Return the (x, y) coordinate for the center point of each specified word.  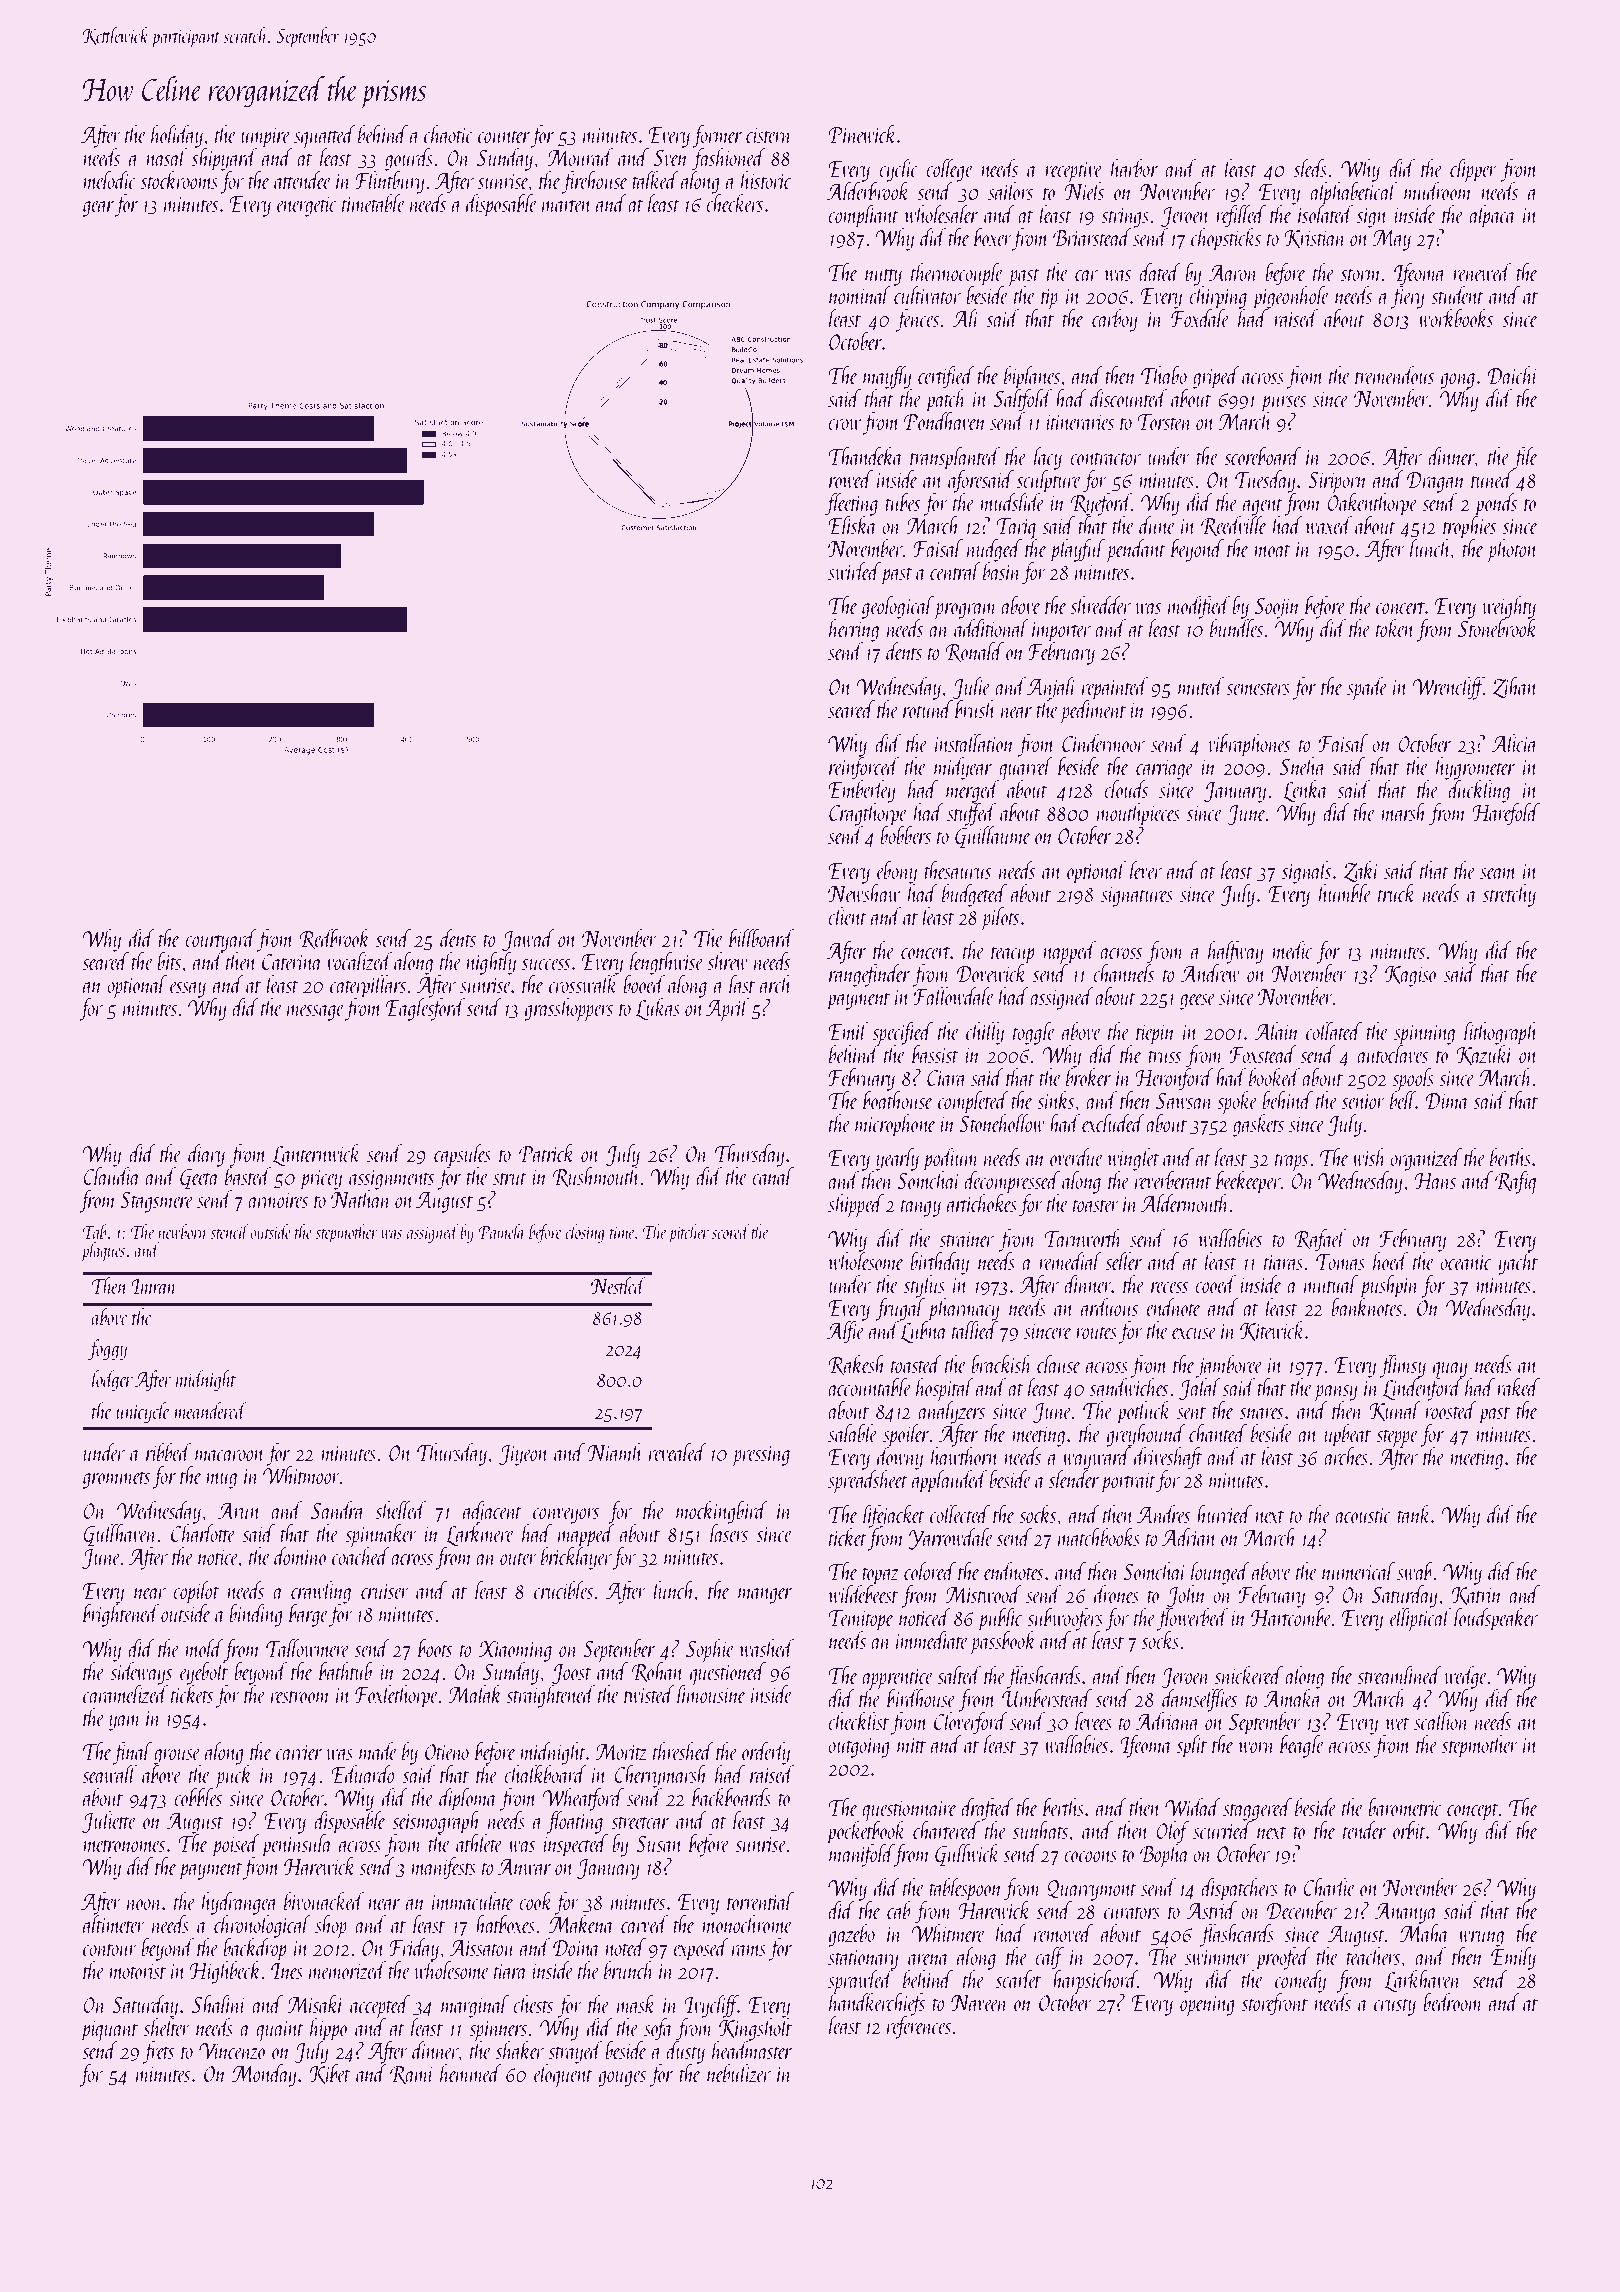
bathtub (345, 1671)
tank (1414, 1514)
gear (99, 209)
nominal (860, 295)
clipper (1473, 170)
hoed (1390, 1261)
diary (206, 1155)
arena (928, 1959)
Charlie (1329, 1887)
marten (567, 206)
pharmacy (964, 1309)
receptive (1074, 172)
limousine (711, 1694)
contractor (1106, 459)
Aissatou (482, 1948)
